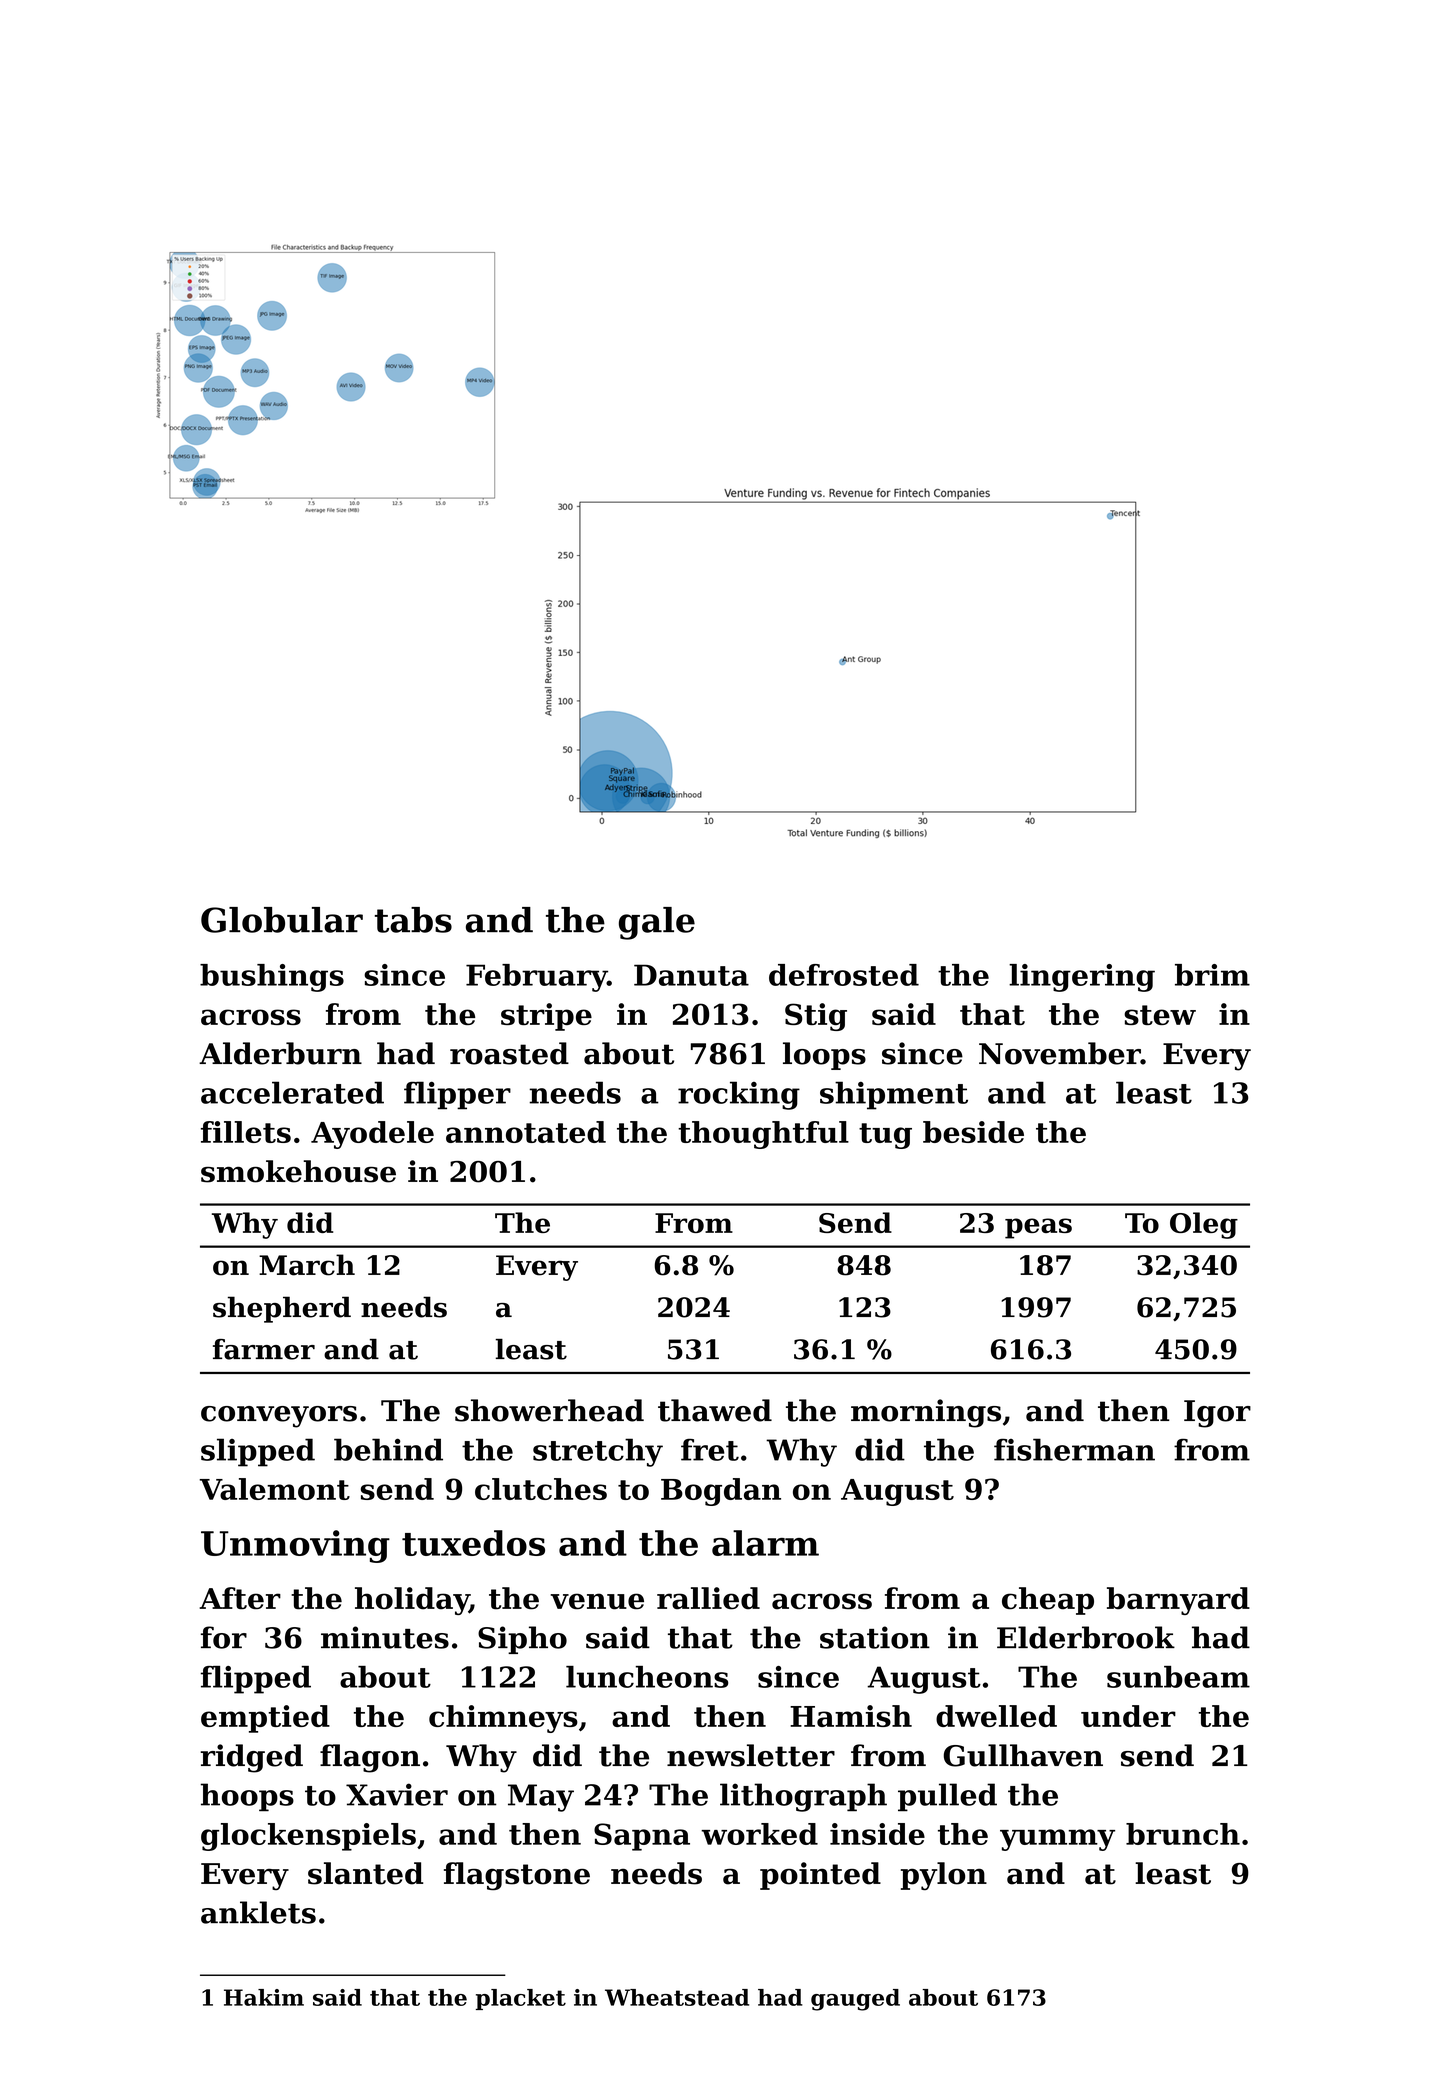 This document has height=2100, width=1450. I want to click on gauged, so click(855, 2000).
